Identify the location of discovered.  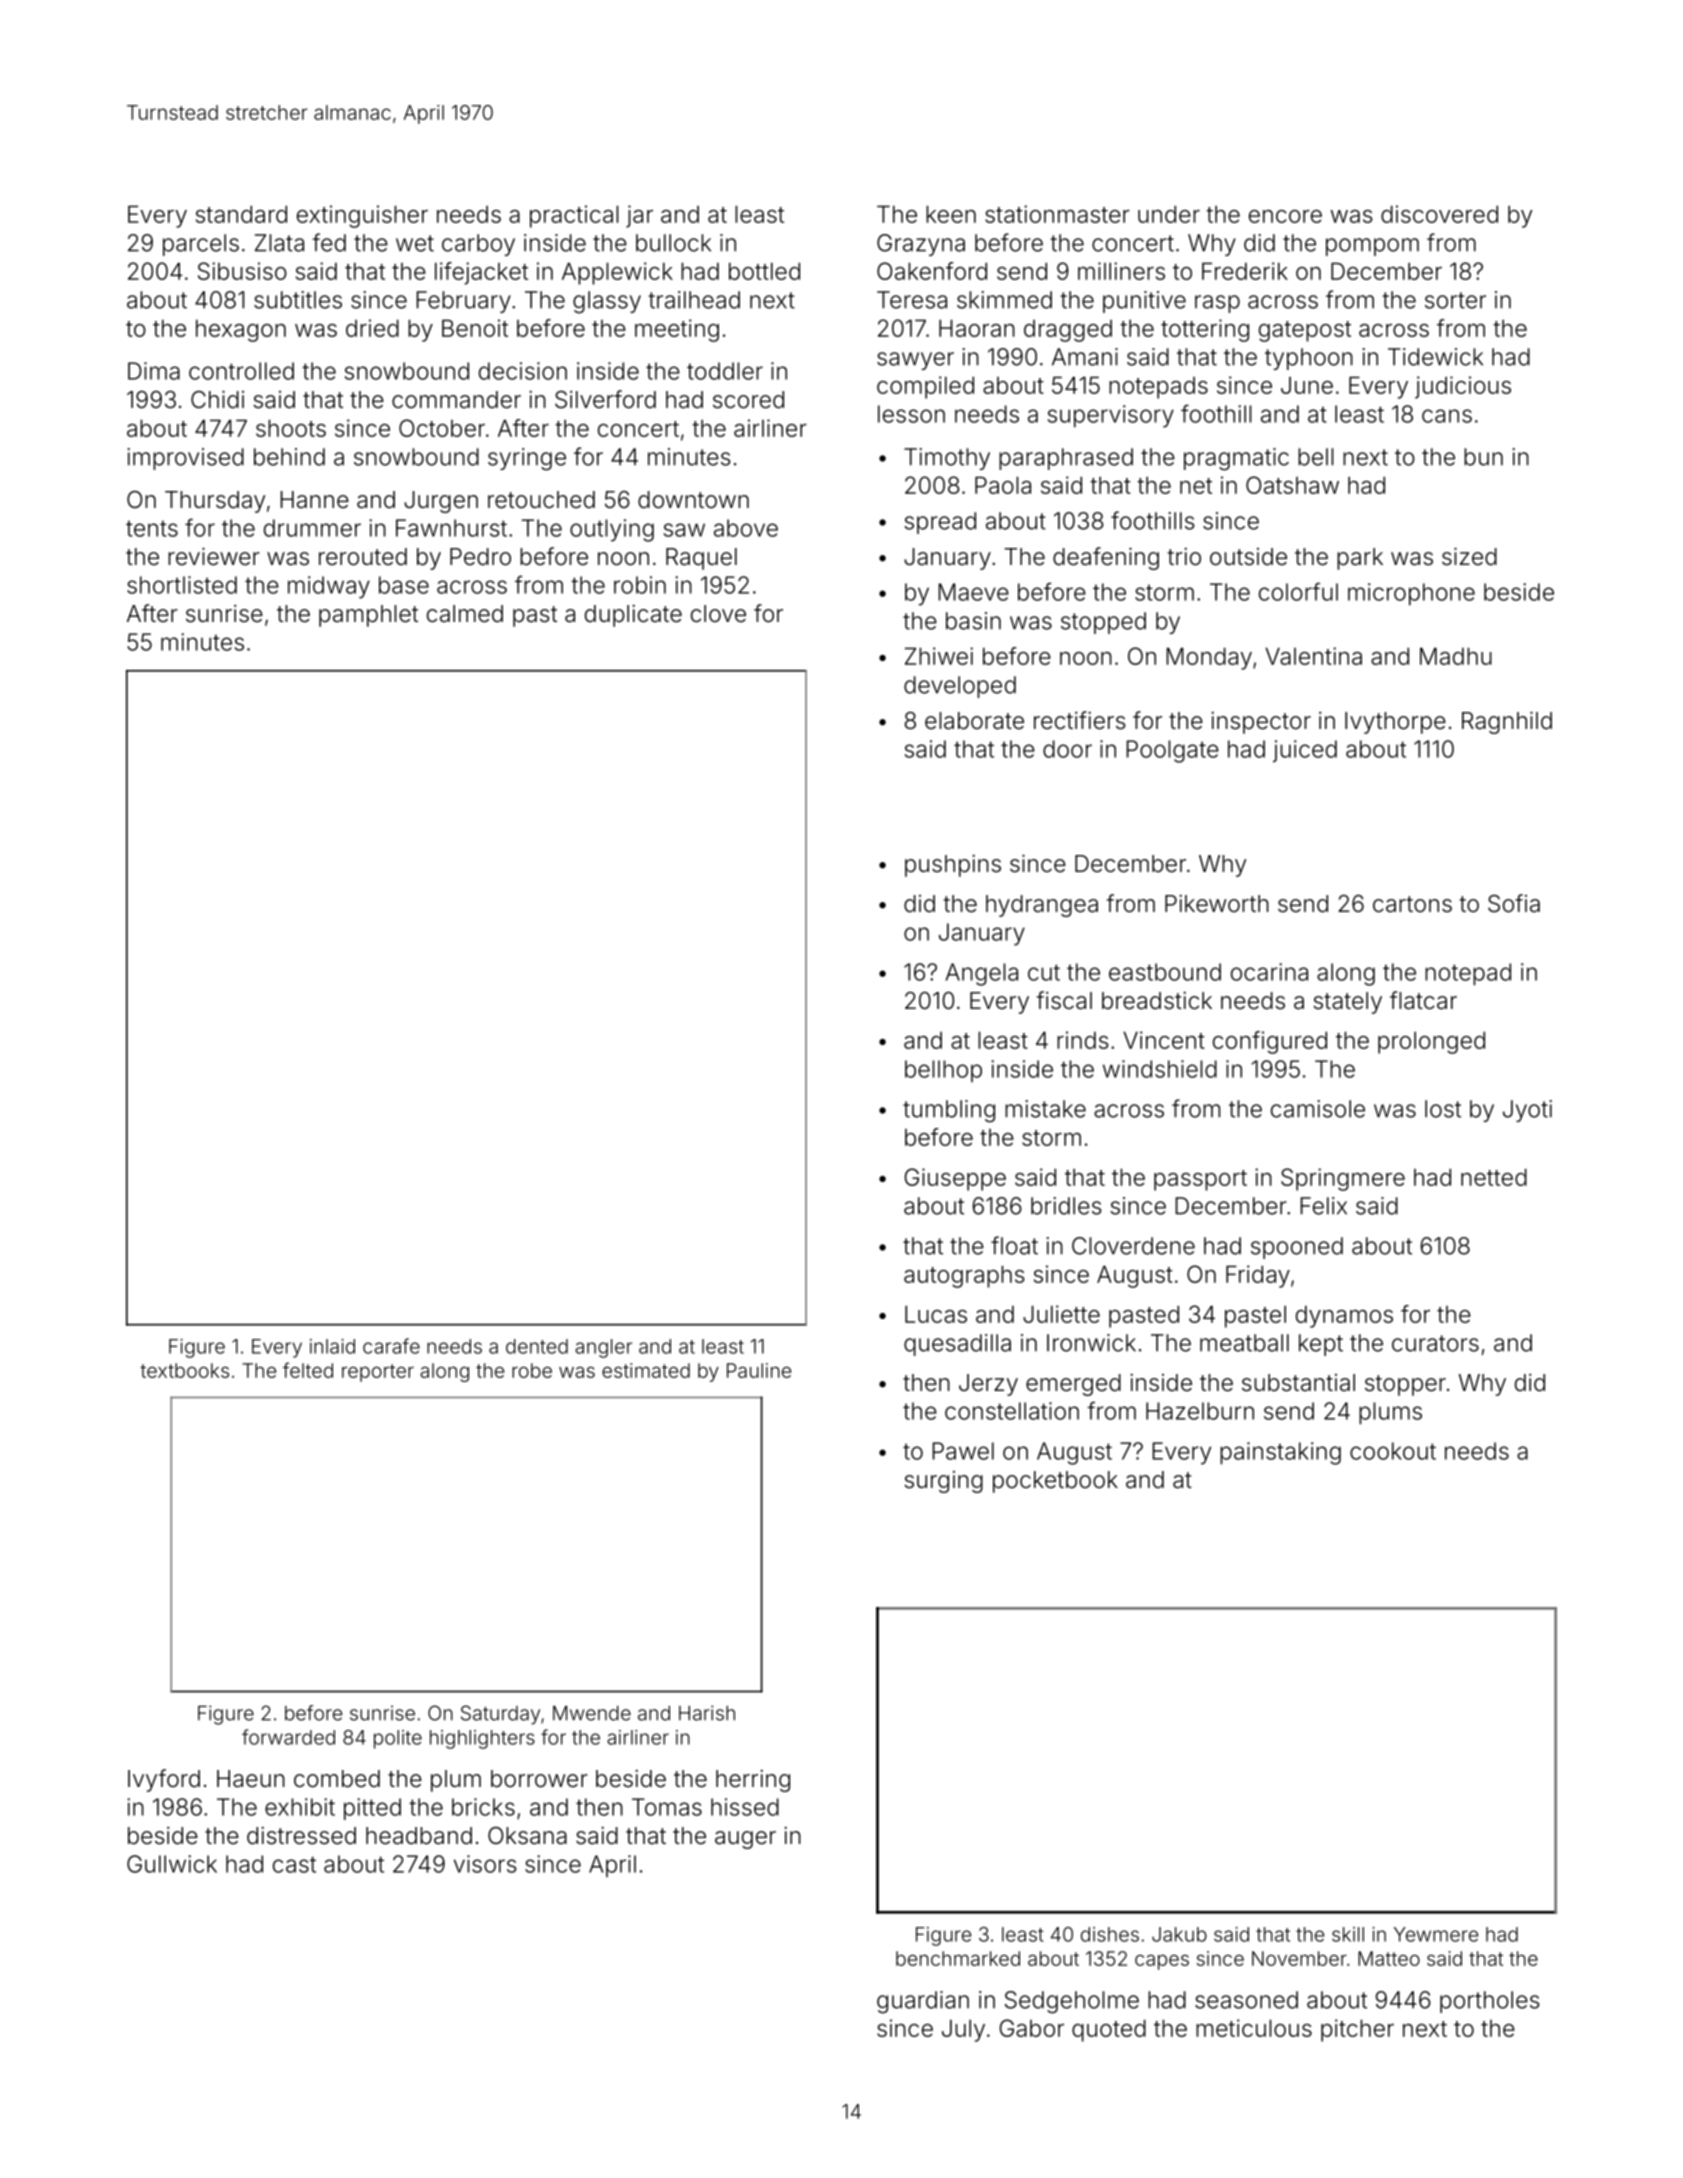
(1439, 214).
